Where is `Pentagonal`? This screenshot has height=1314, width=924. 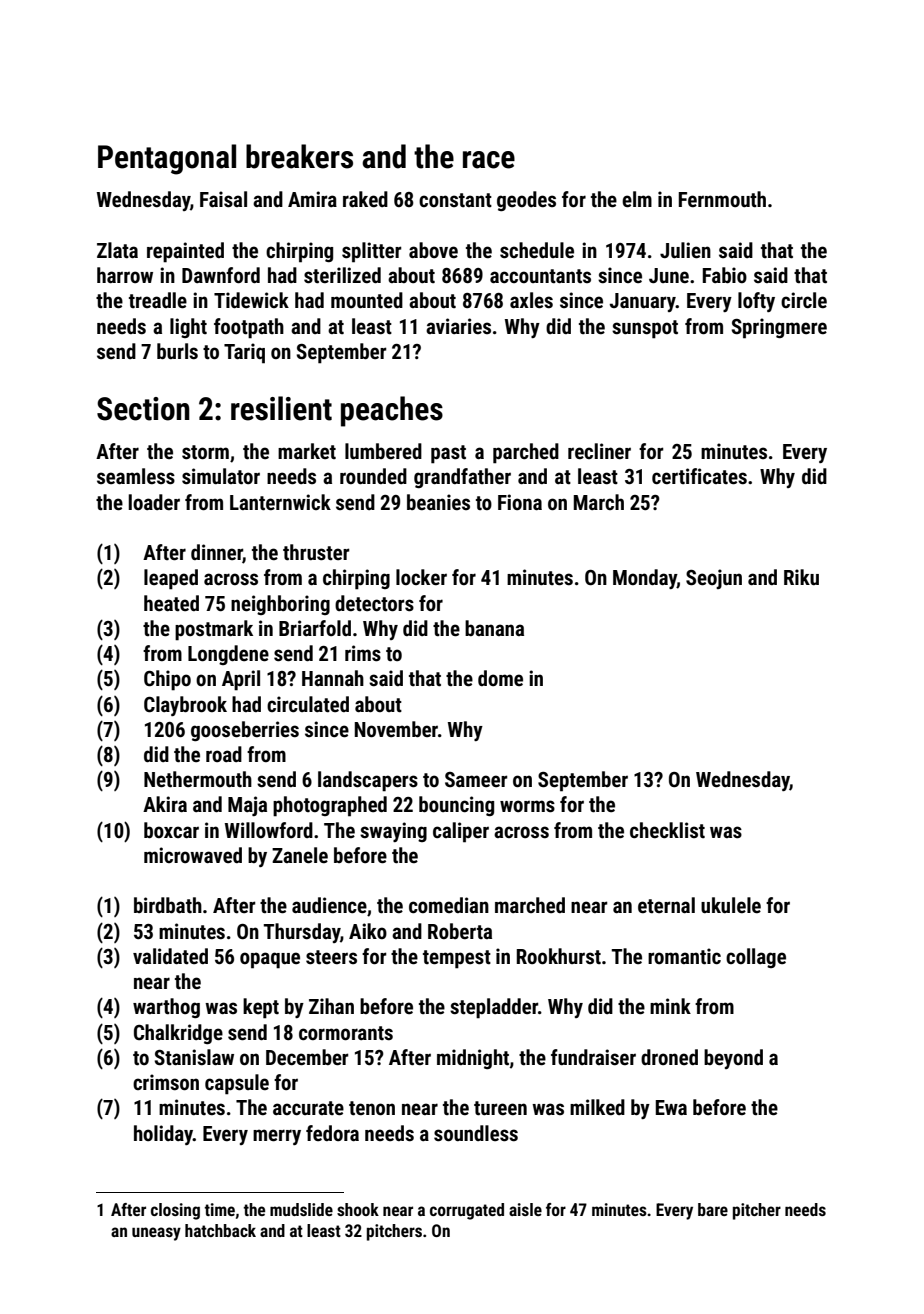 Pentagonal is located at coordinates (167, 159).
